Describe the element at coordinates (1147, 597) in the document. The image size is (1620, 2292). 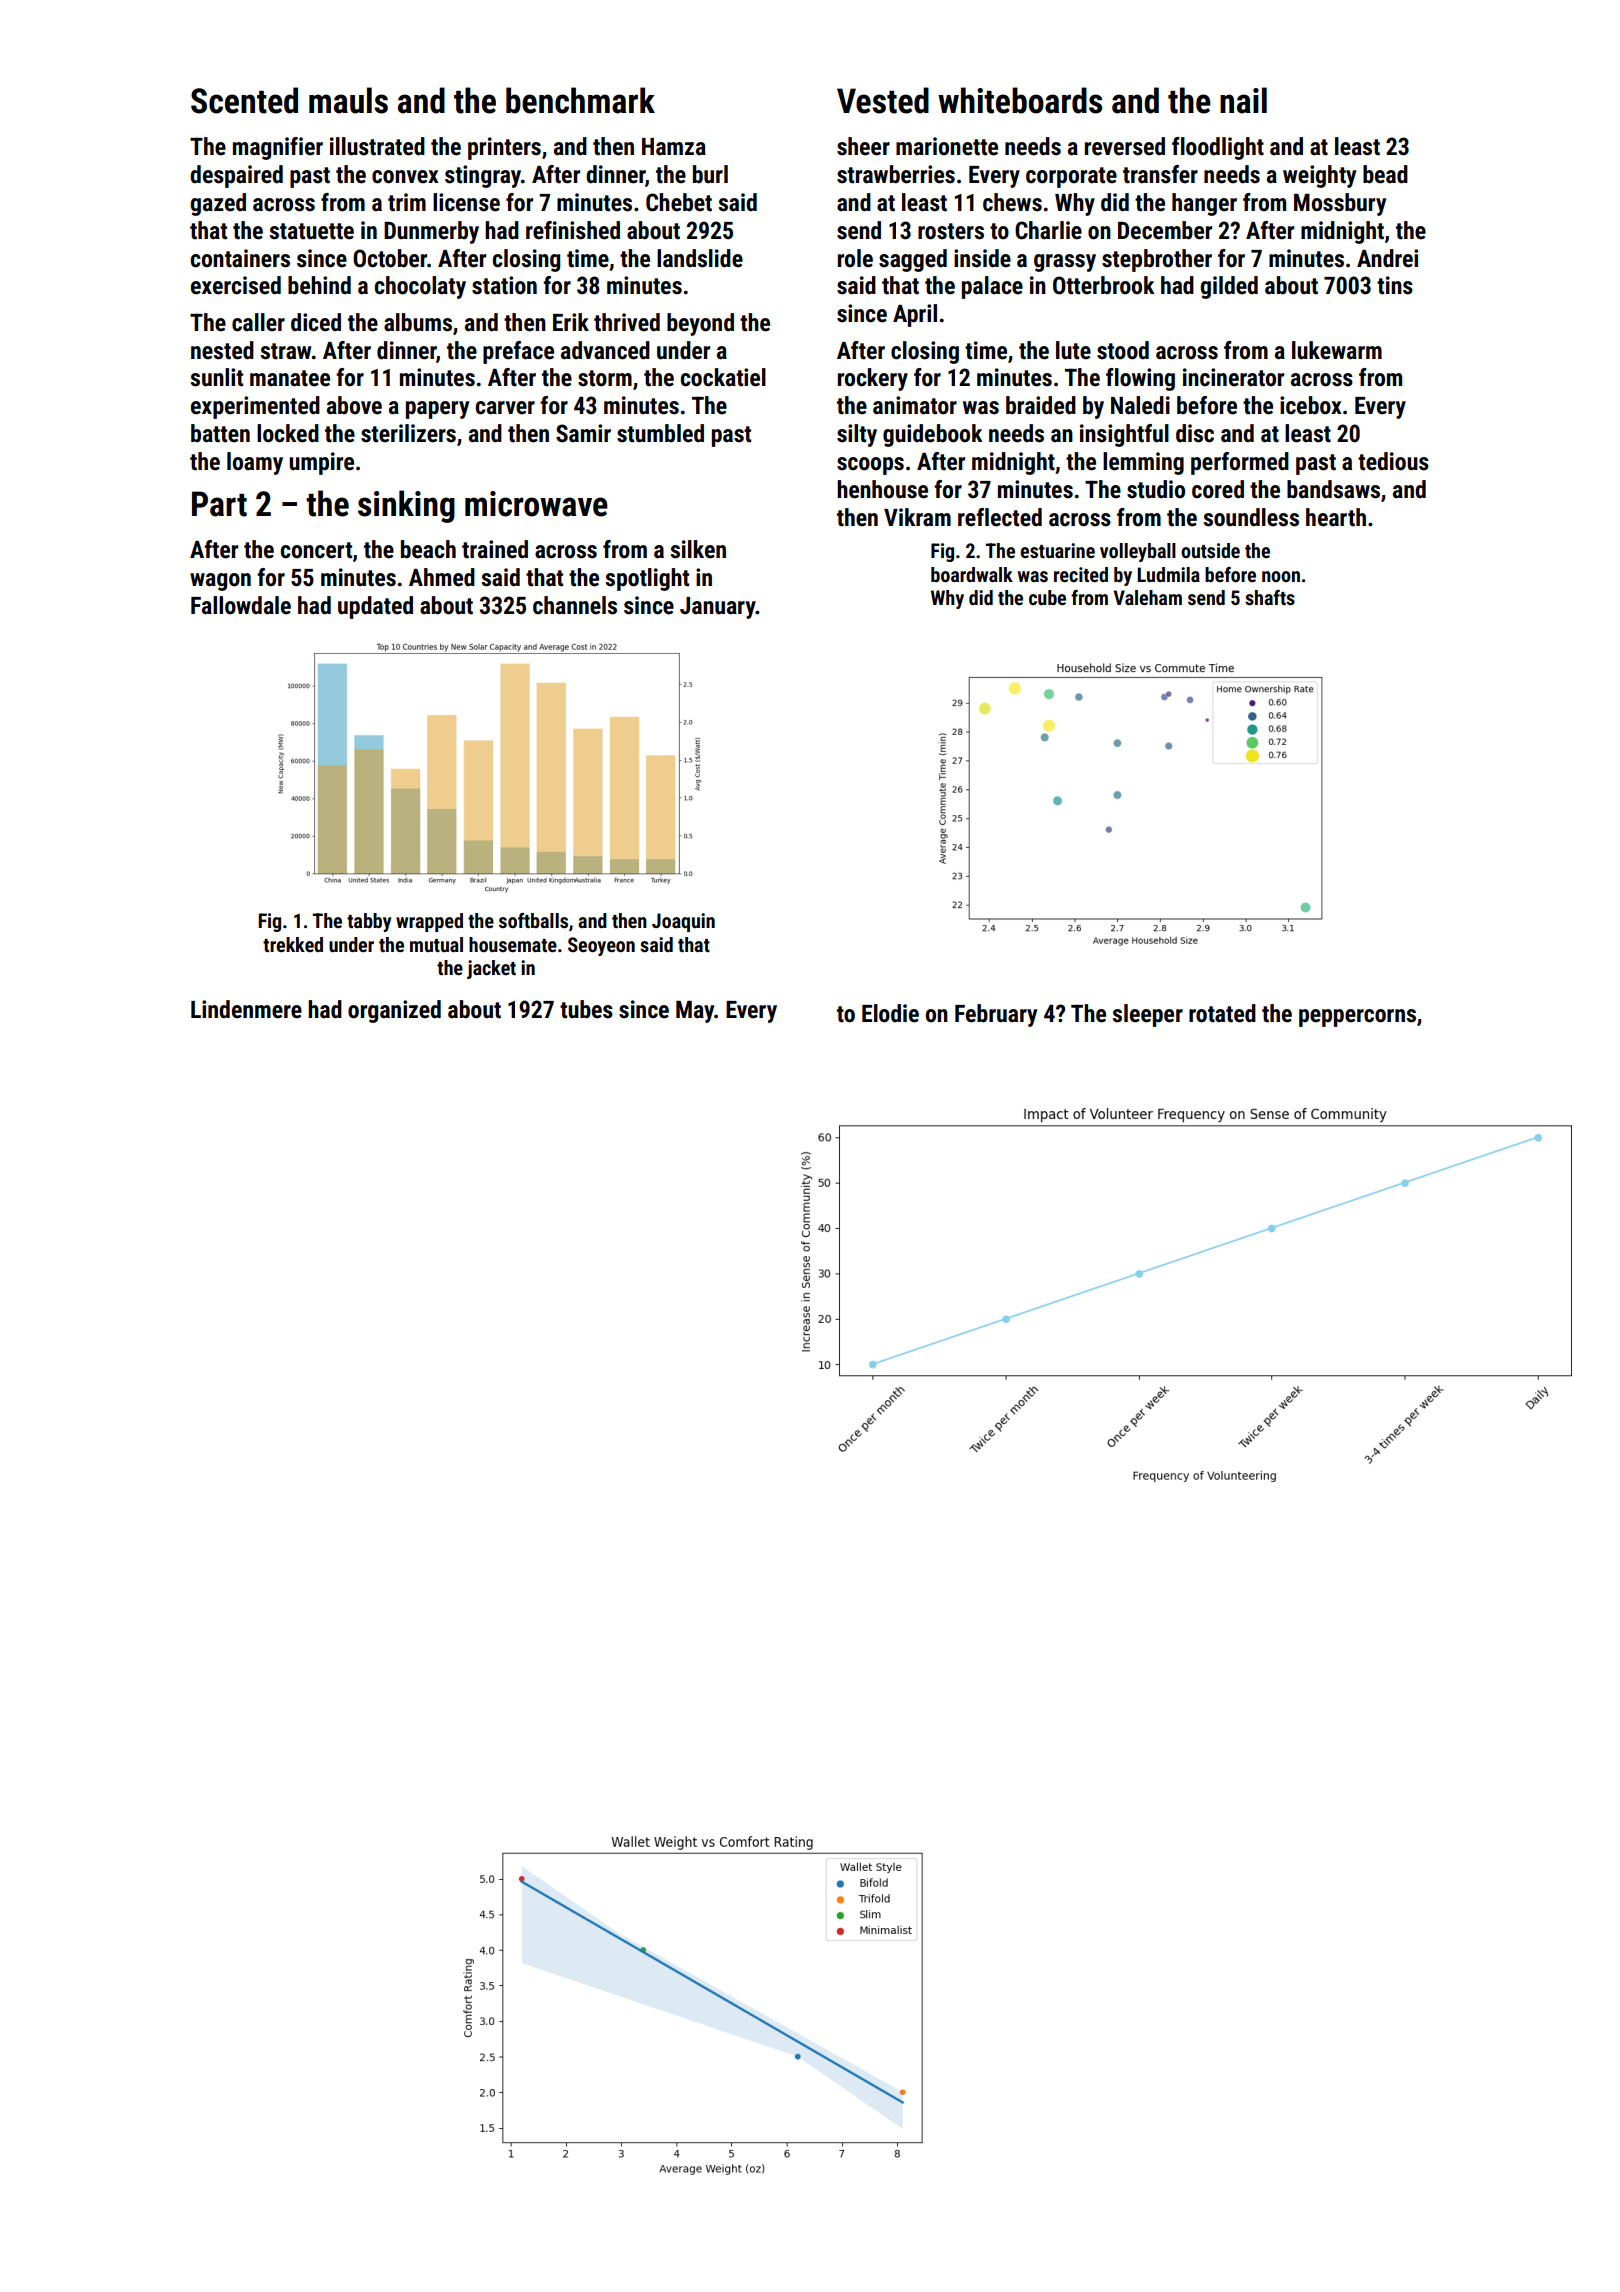
I see `Valeham` at that location.
